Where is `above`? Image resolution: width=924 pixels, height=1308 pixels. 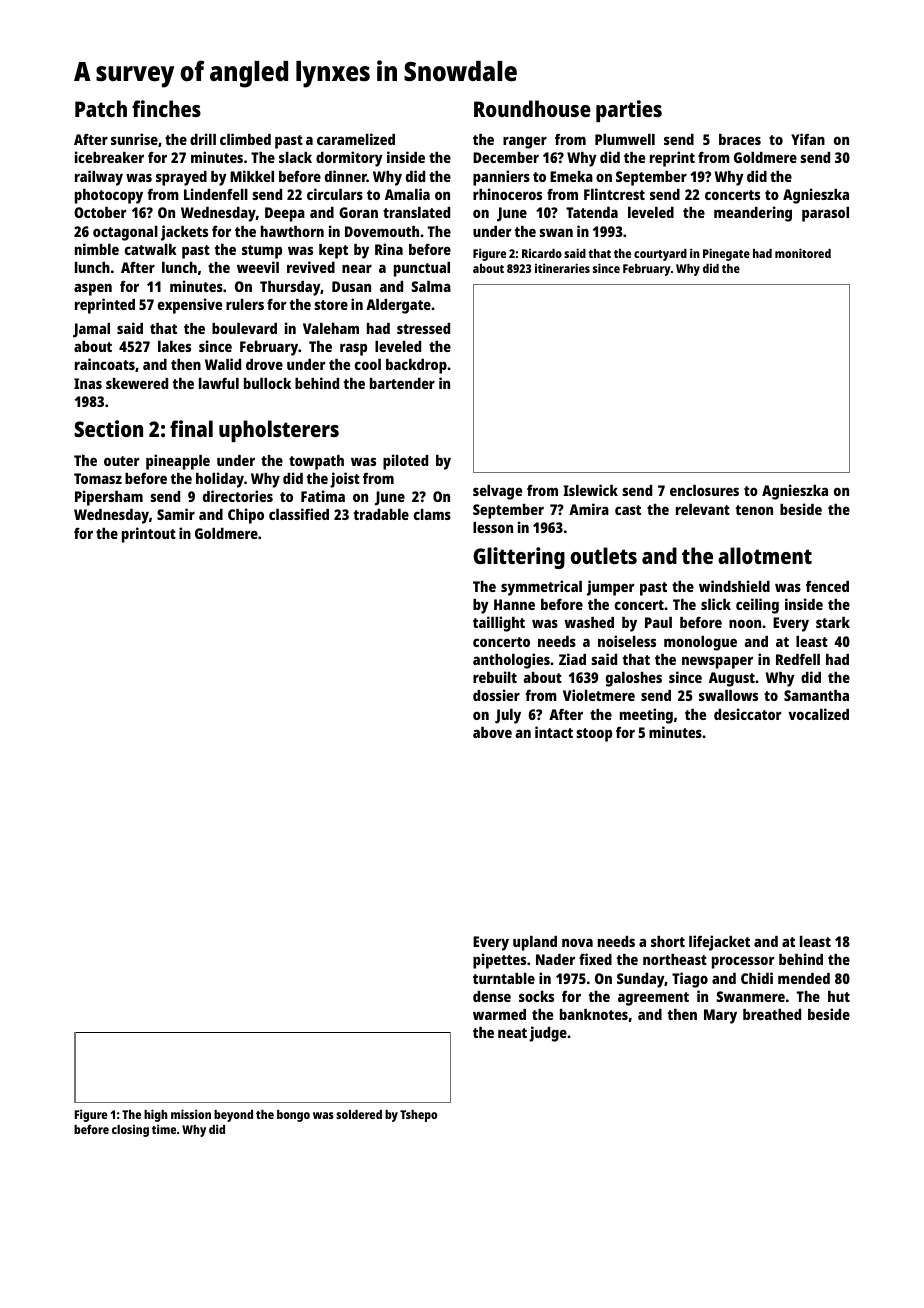 above is located at coordinates (492, 732).
